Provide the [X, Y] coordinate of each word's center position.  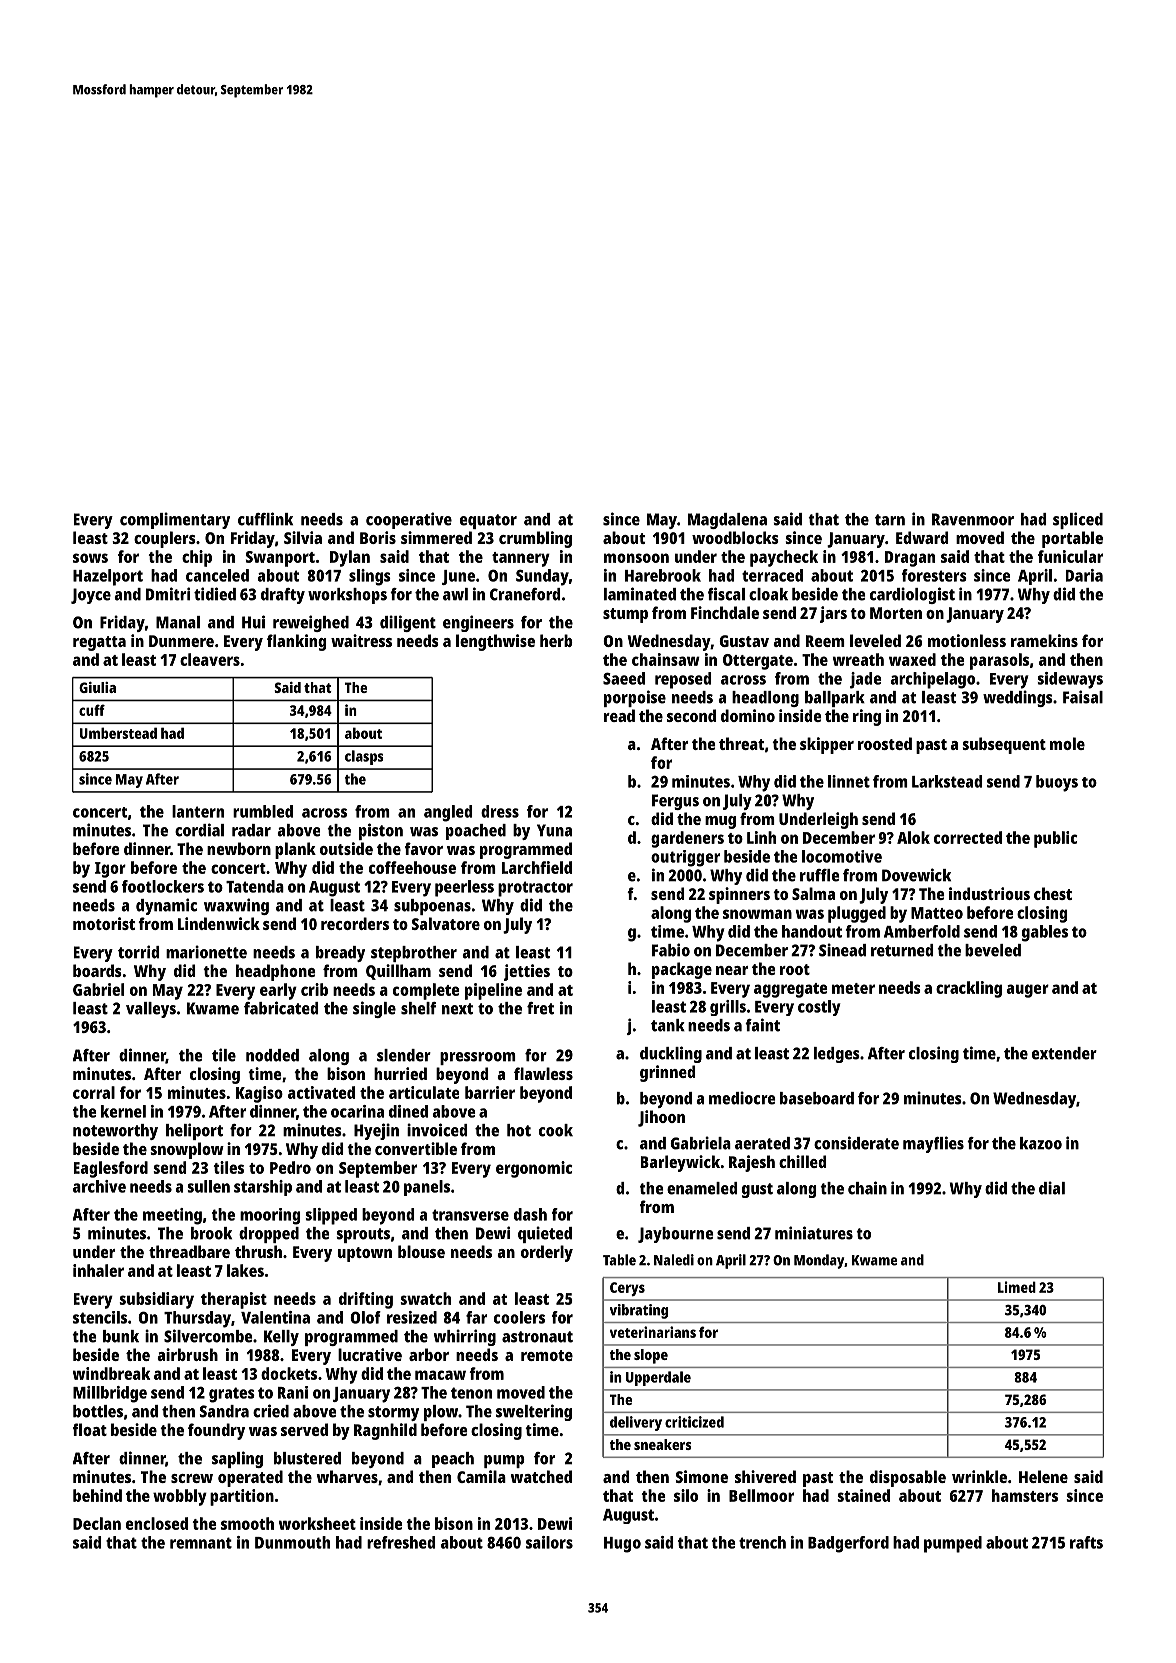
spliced [1078, 520]
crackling [969, 989]
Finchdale [725, 612]
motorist [104, 923]
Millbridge [110, 1394]
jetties [527, 972]
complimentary [175, 520]
